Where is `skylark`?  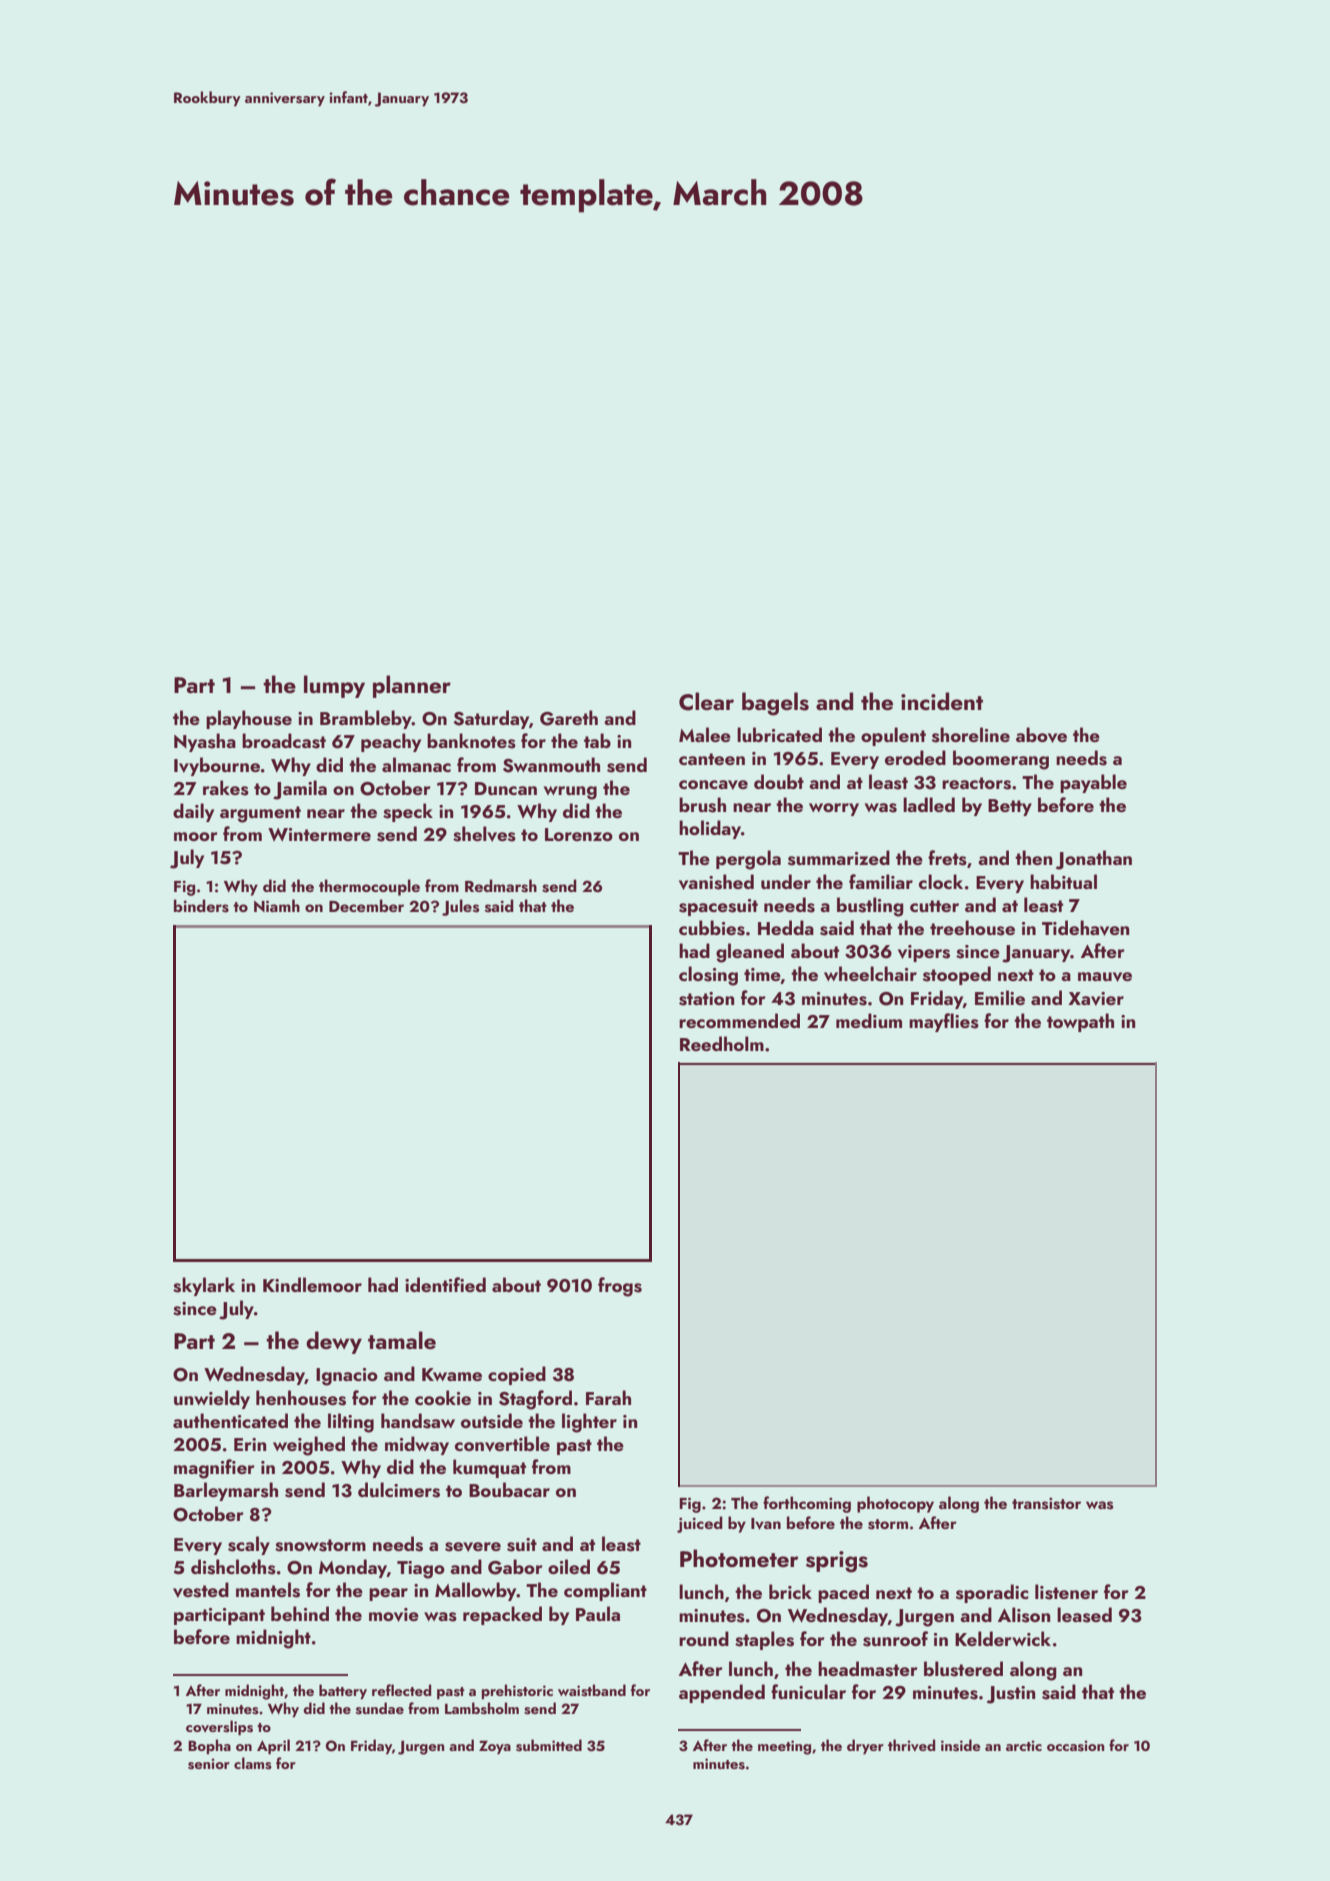
skylark is located at coordinates (204, 1286).
